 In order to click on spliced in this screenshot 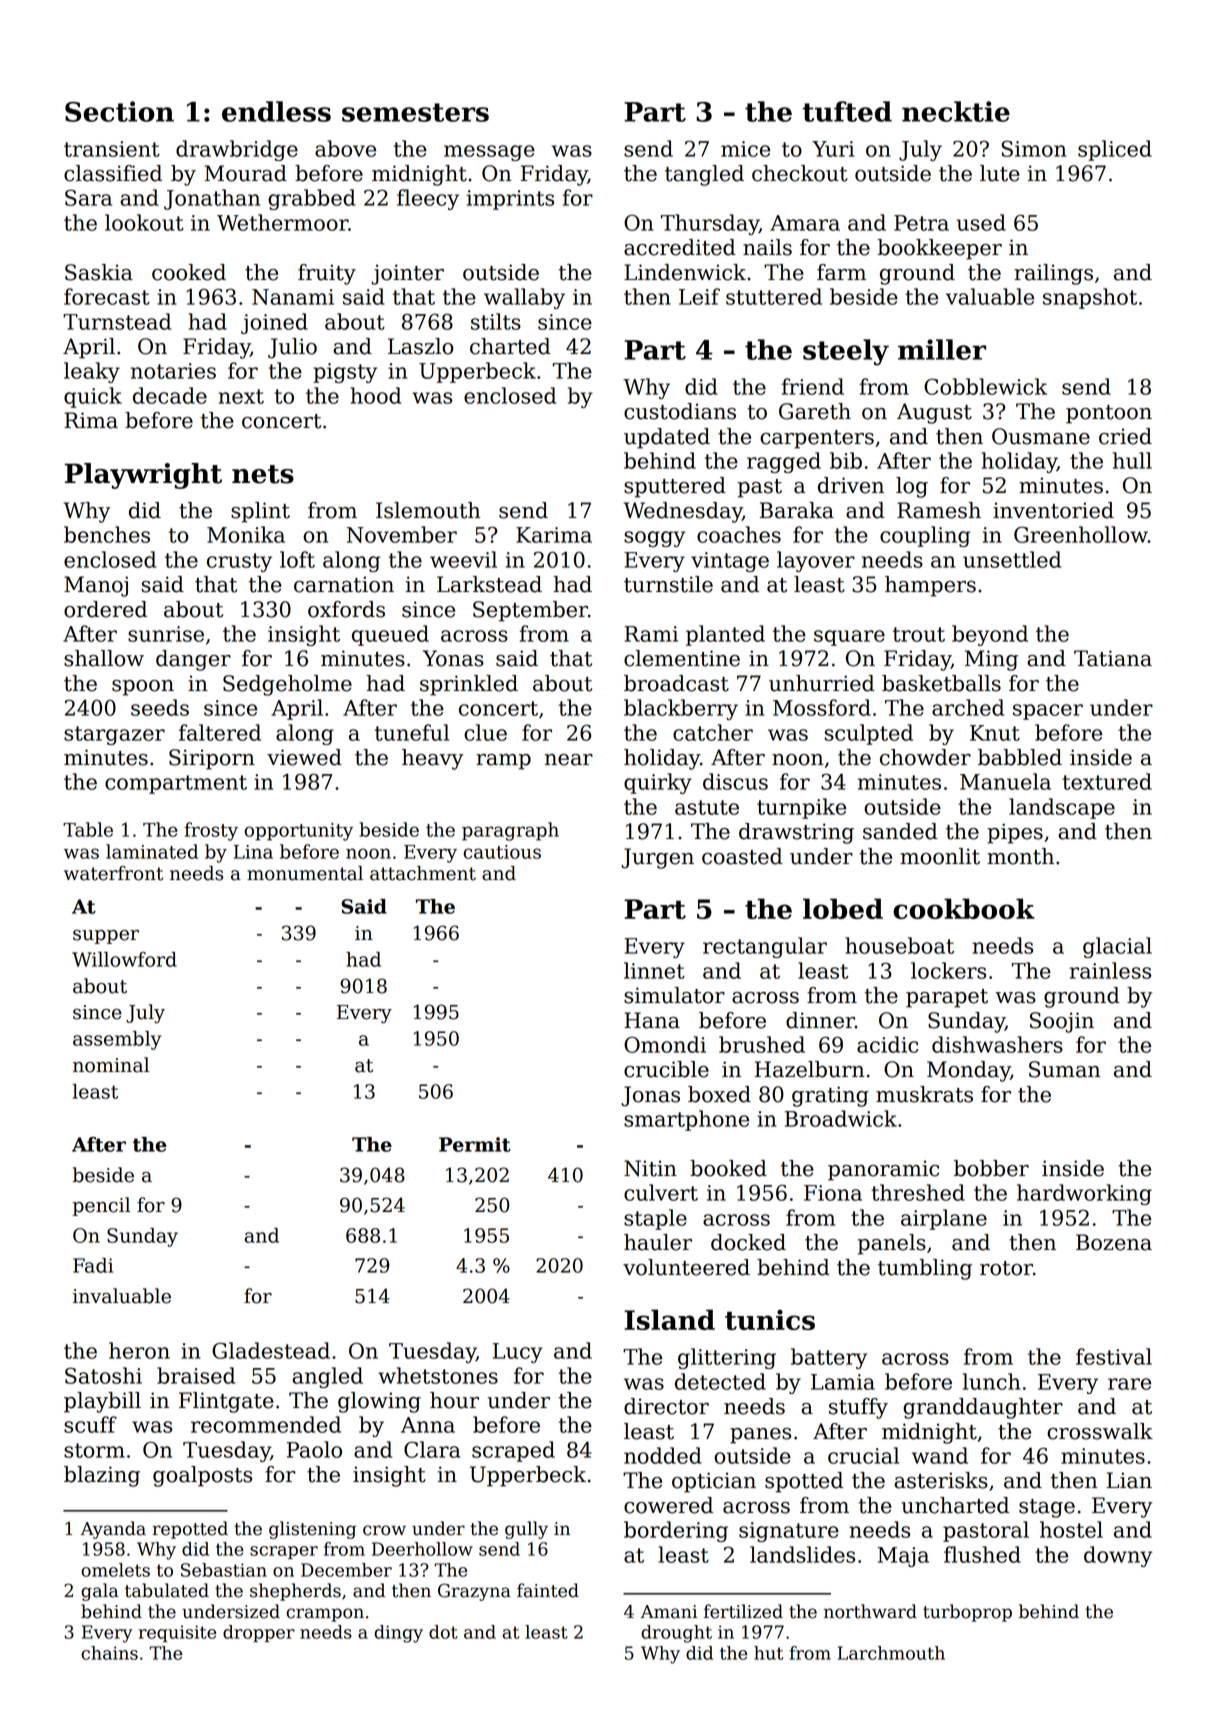, I will do `click(1115, 150)`.
